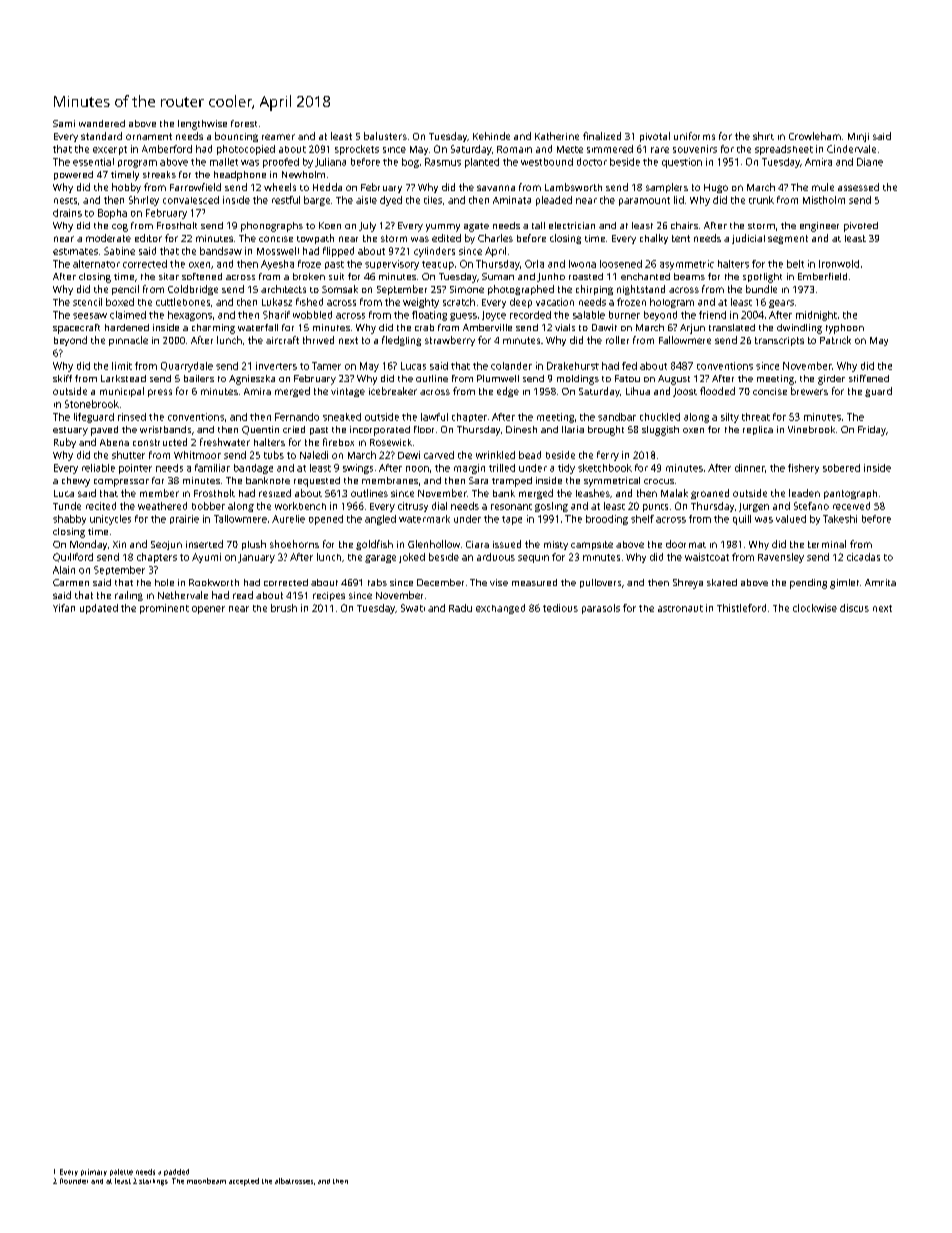  I want to click on balusters, so click(385, 136).
